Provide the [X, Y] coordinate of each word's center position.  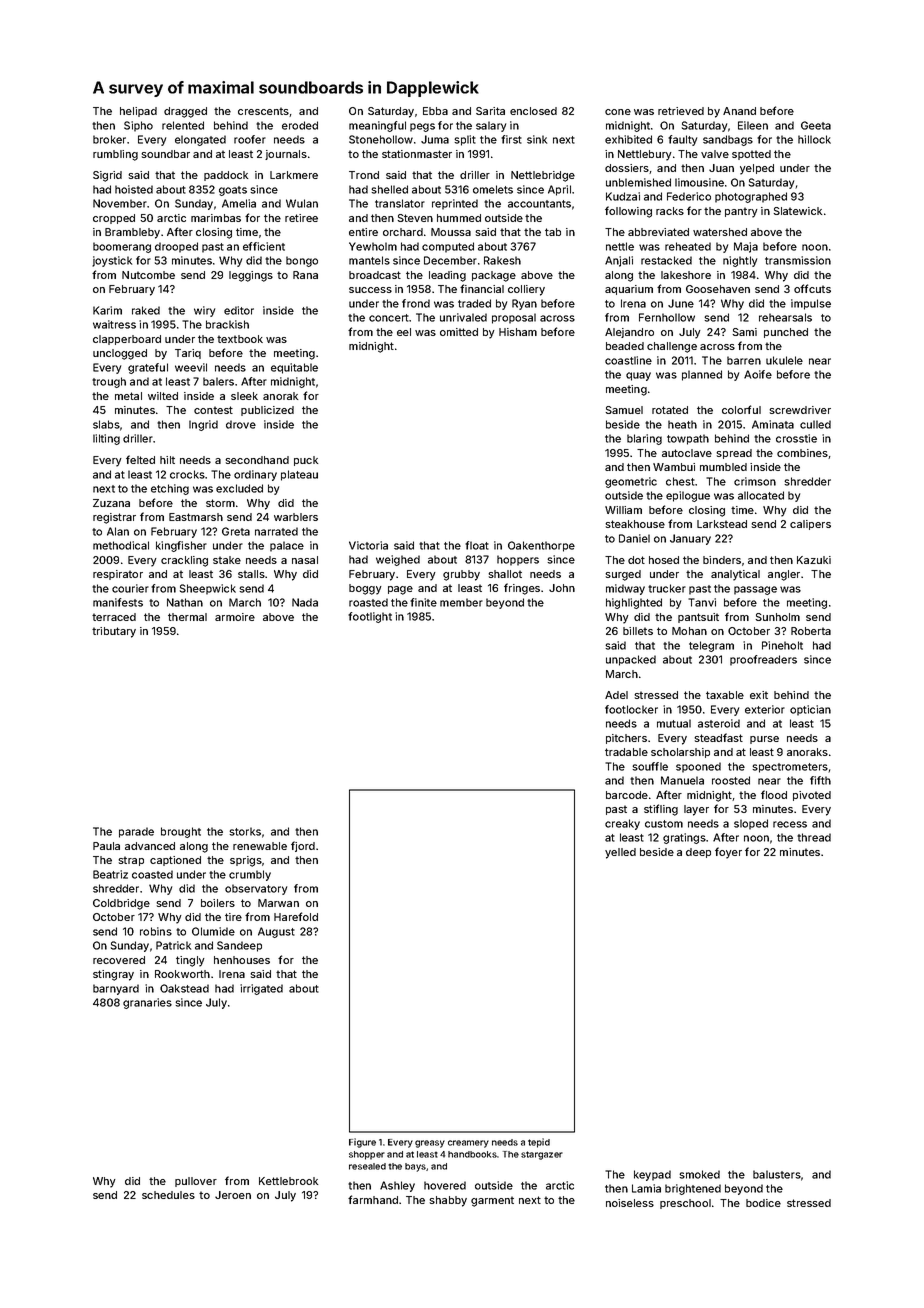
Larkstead [722, 524]
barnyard [116, 989]
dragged [185, 112]
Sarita [490, 111]
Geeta [816, 125]
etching [170, 489]
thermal [187, 617]
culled [815, 424]
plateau [299, 475]
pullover [196, 1182]
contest [213, 410]
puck [306, 461]
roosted [731, 780]
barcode [627, 795]
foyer [728, 853]
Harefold [296, 916]
